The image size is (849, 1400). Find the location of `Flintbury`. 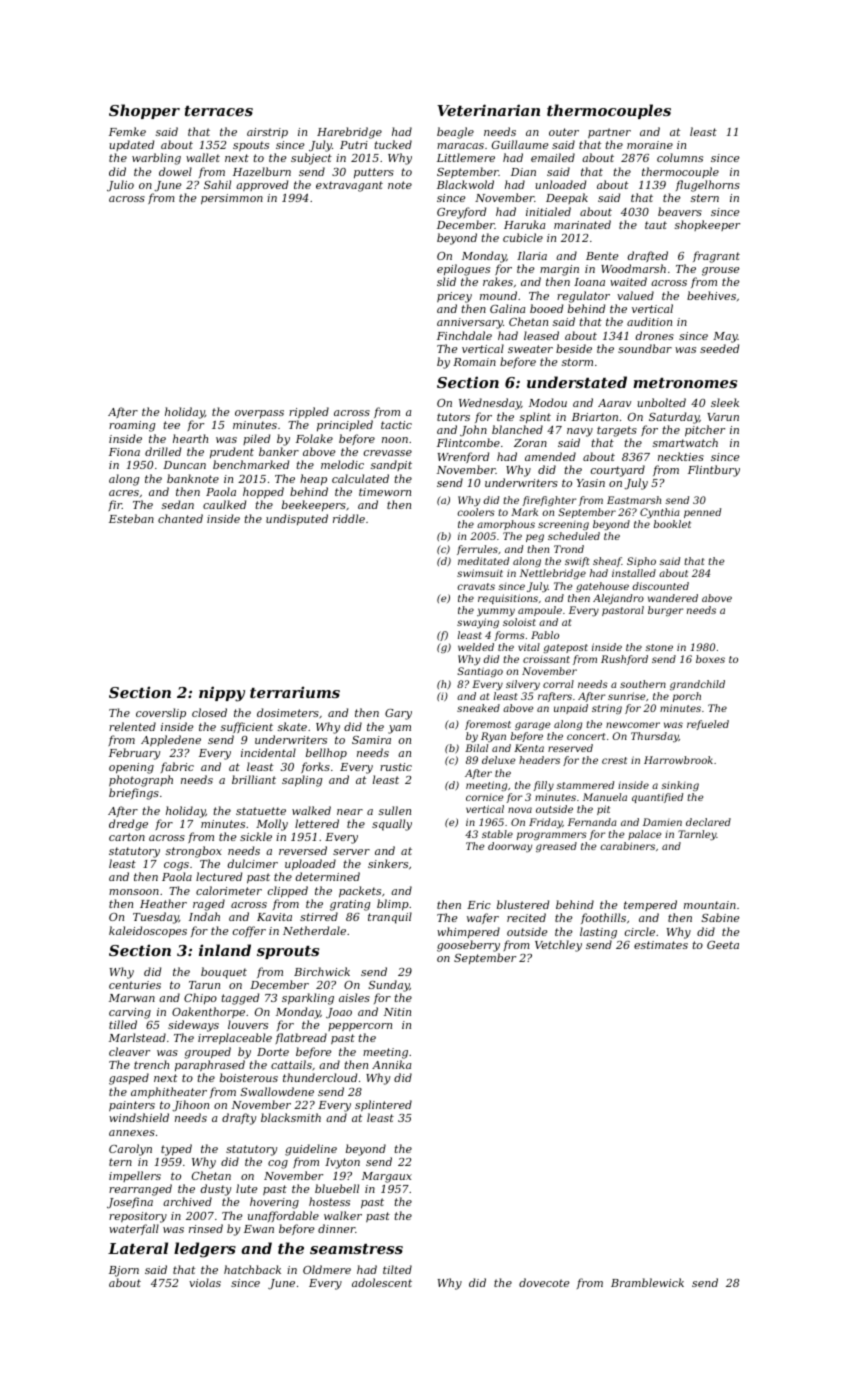

Flintbury is located at coordinates (714, 471).
